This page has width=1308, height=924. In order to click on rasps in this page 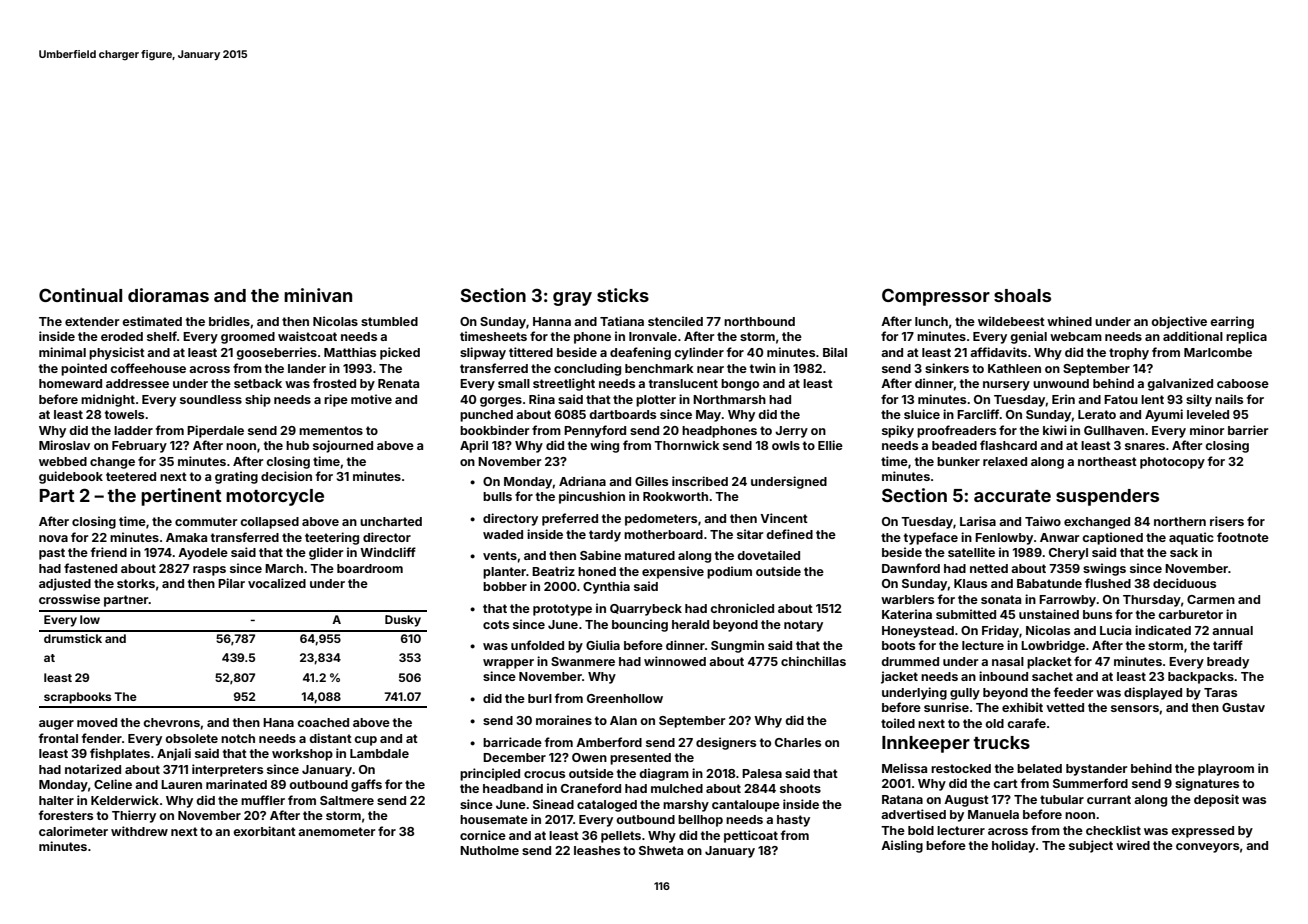, I will do `click(209, 571)`.
